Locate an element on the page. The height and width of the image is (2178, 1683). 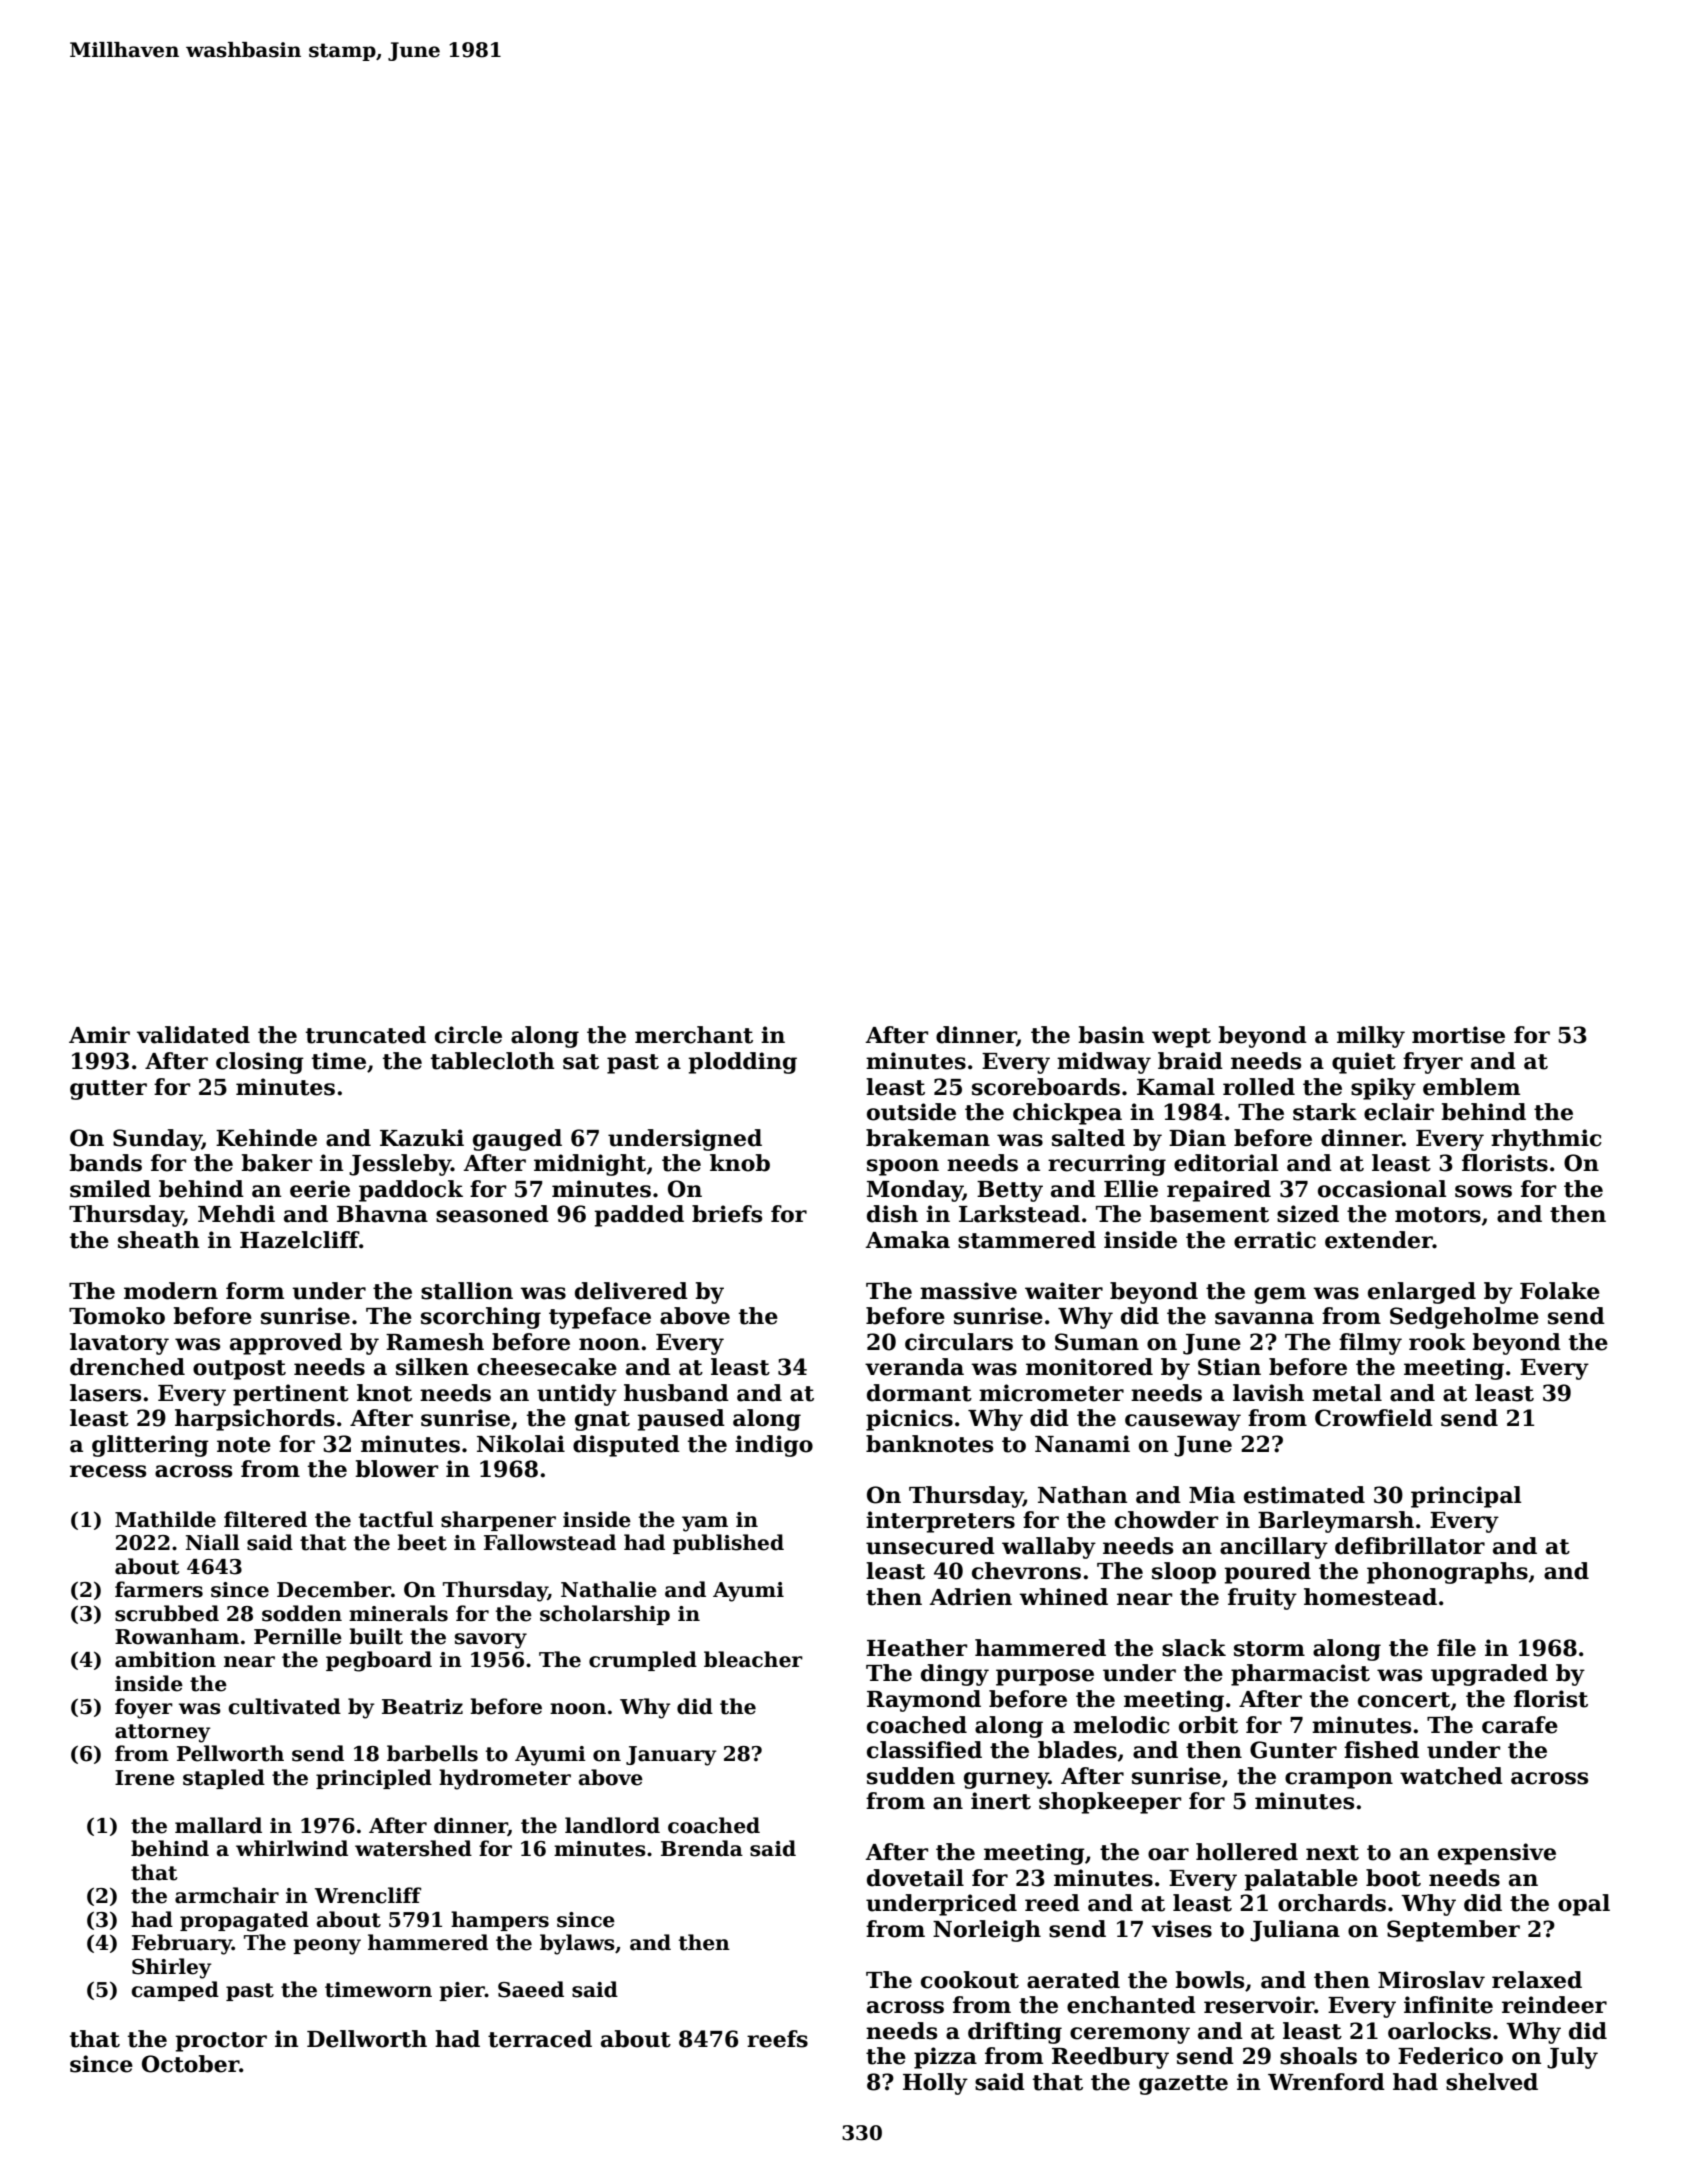
published is located at coordinates (728, 1544).
